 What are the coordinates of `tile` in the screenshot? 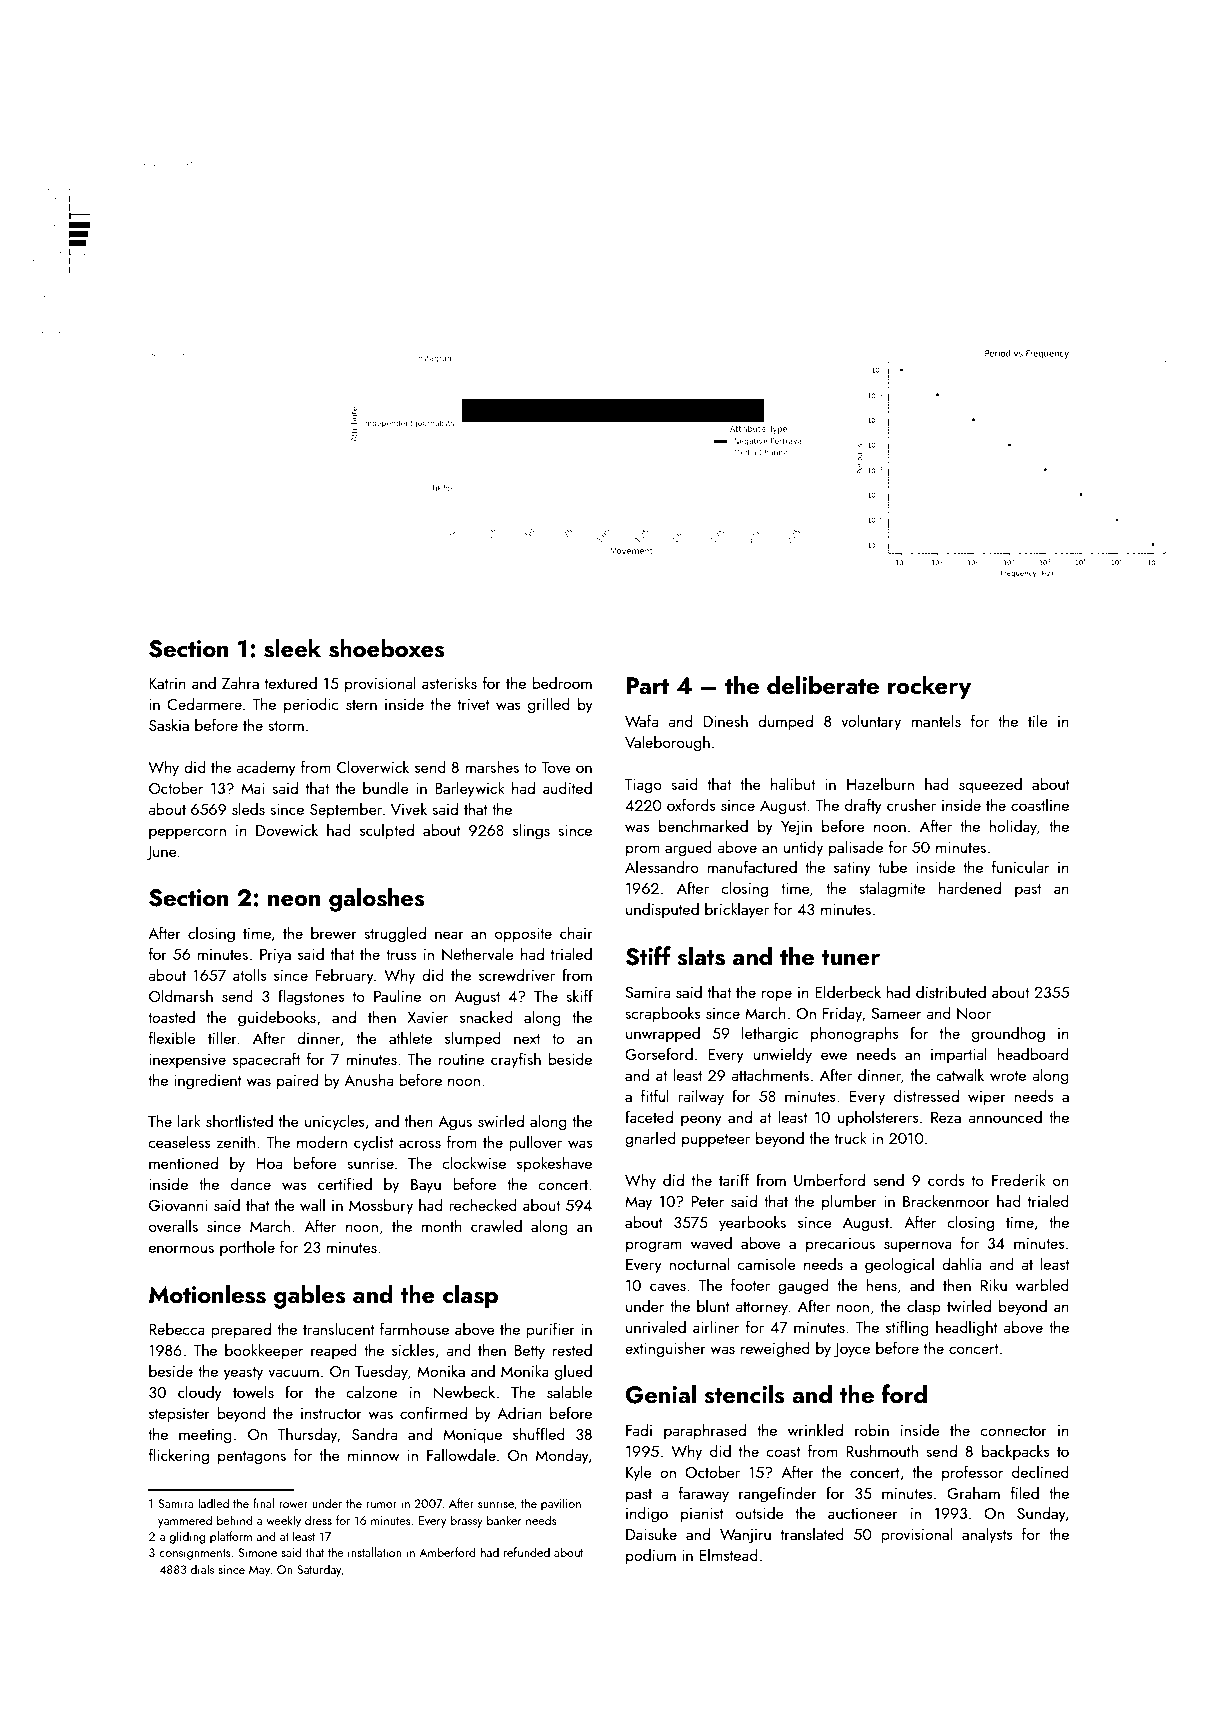 It's located at (1038, 720).
